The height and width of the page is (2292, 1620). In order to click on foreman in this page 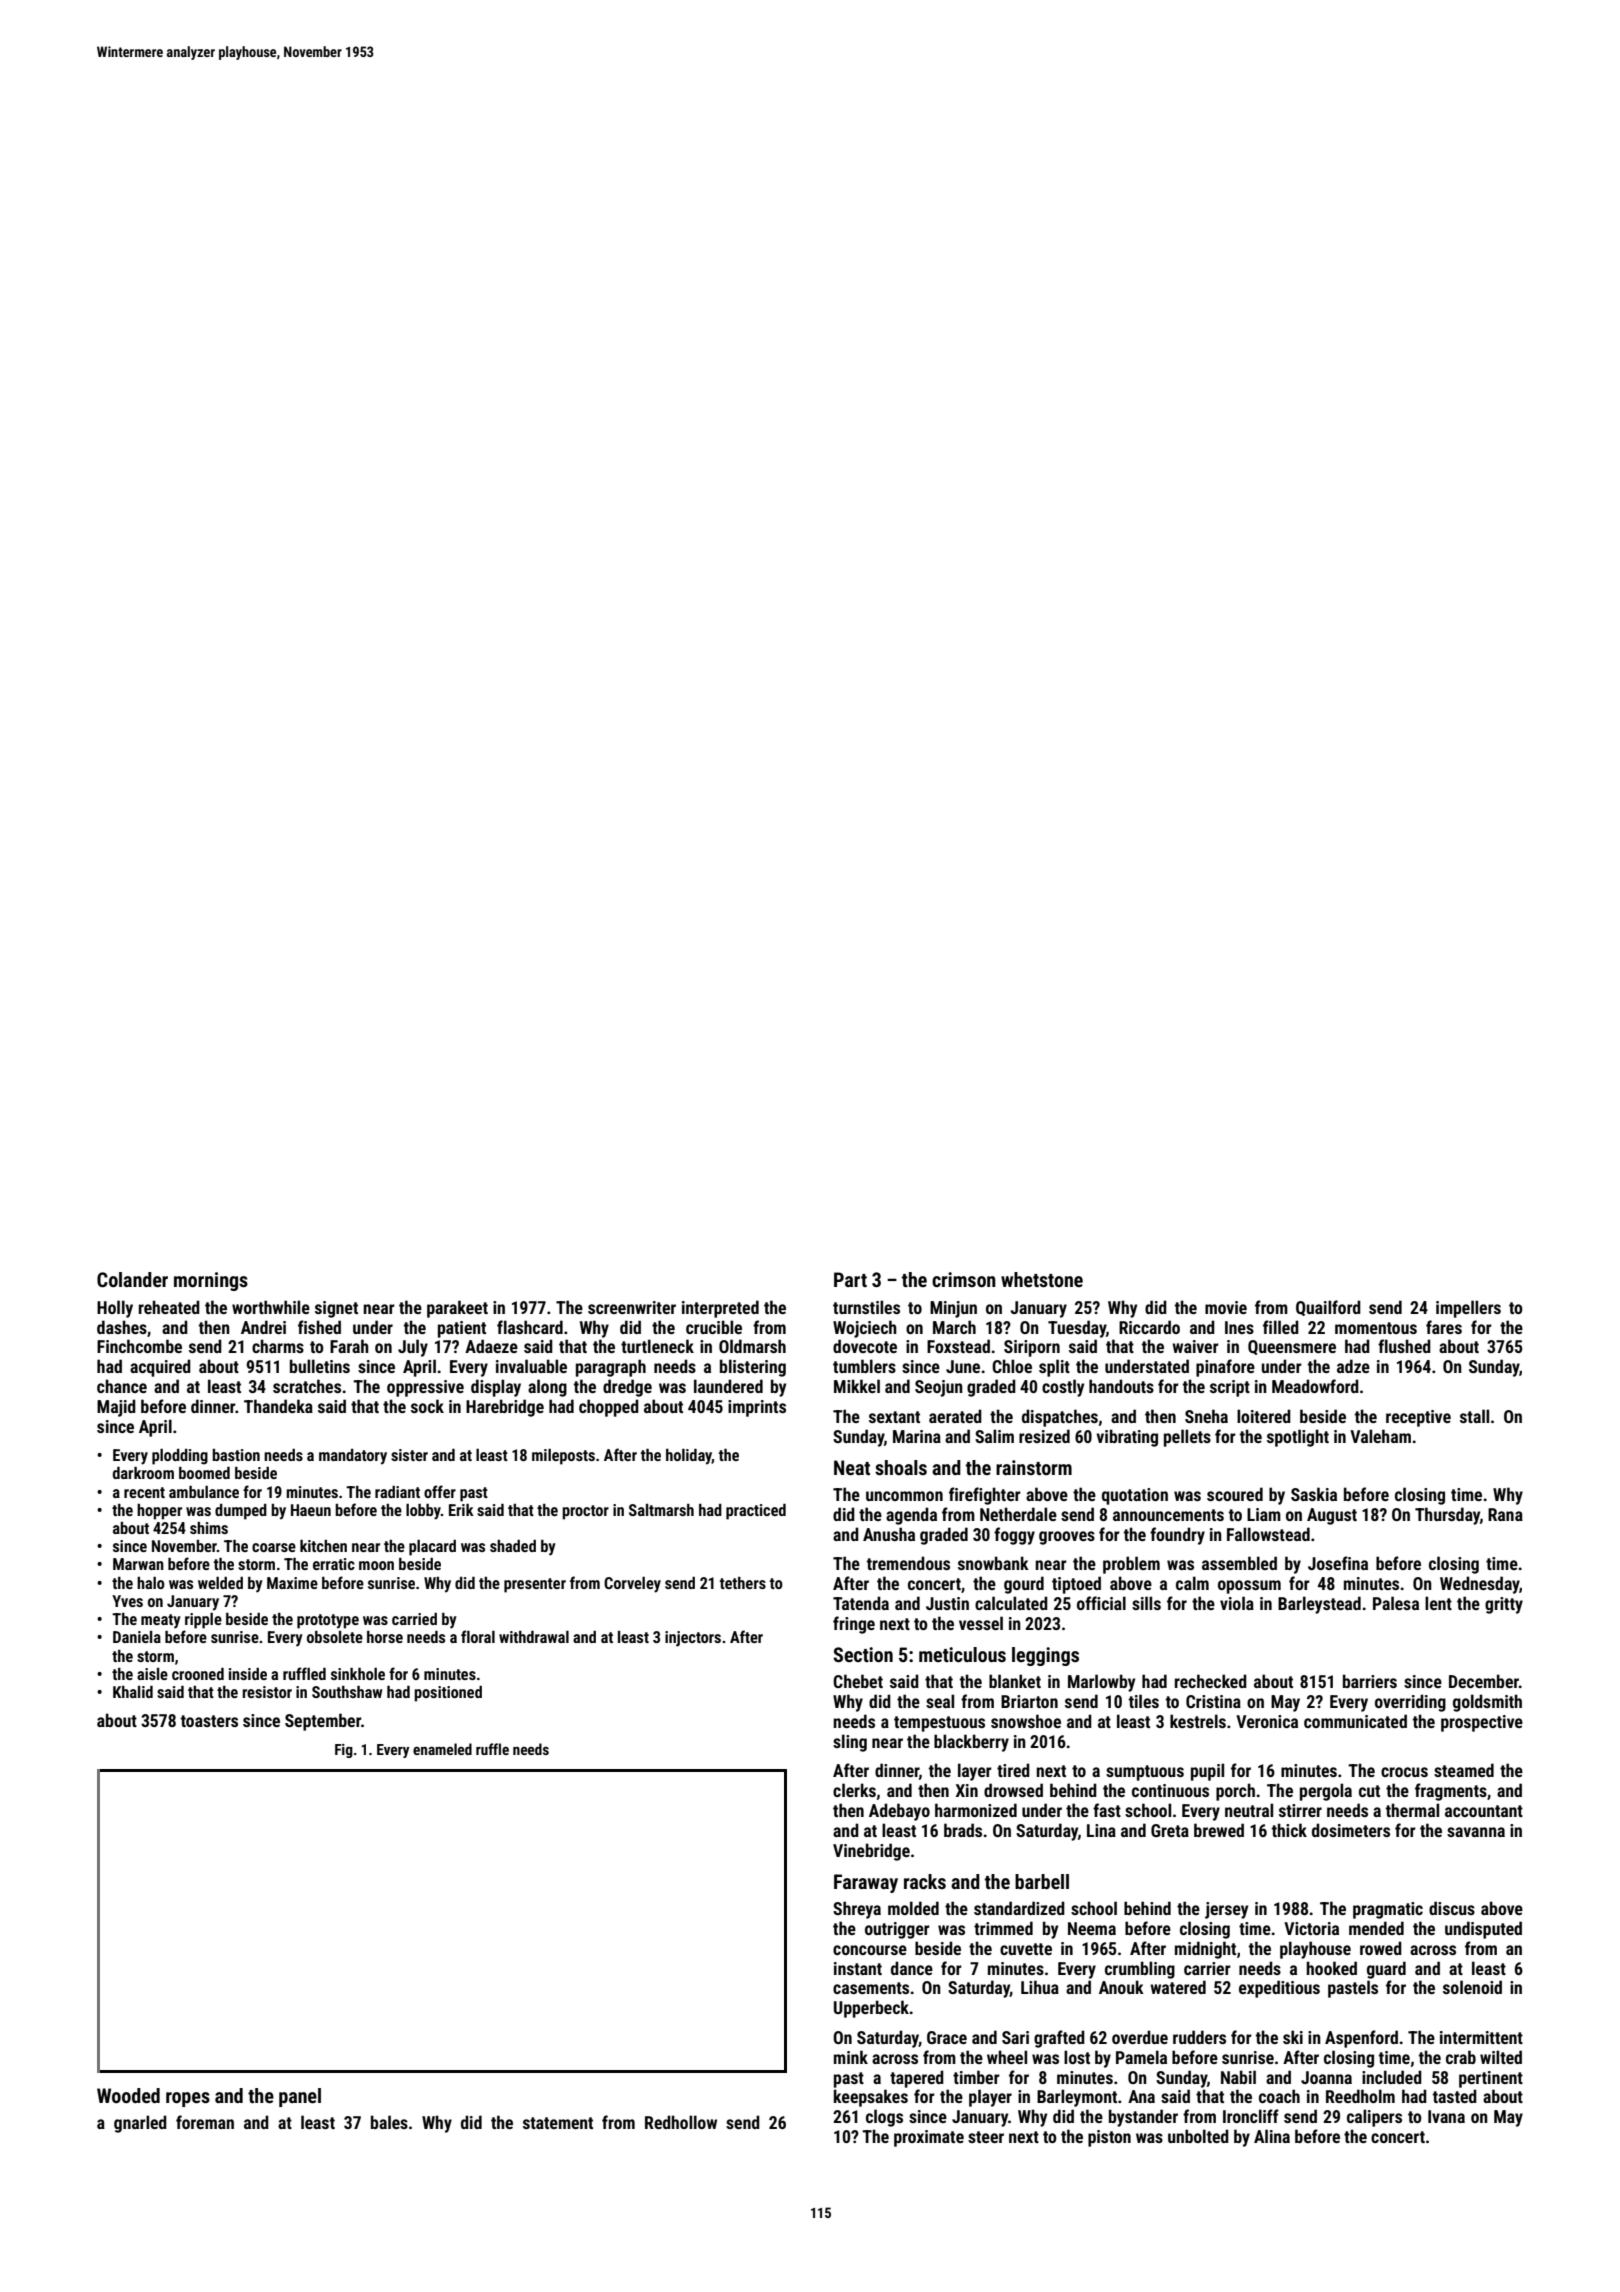, I will do `click(205, 2122)`.
